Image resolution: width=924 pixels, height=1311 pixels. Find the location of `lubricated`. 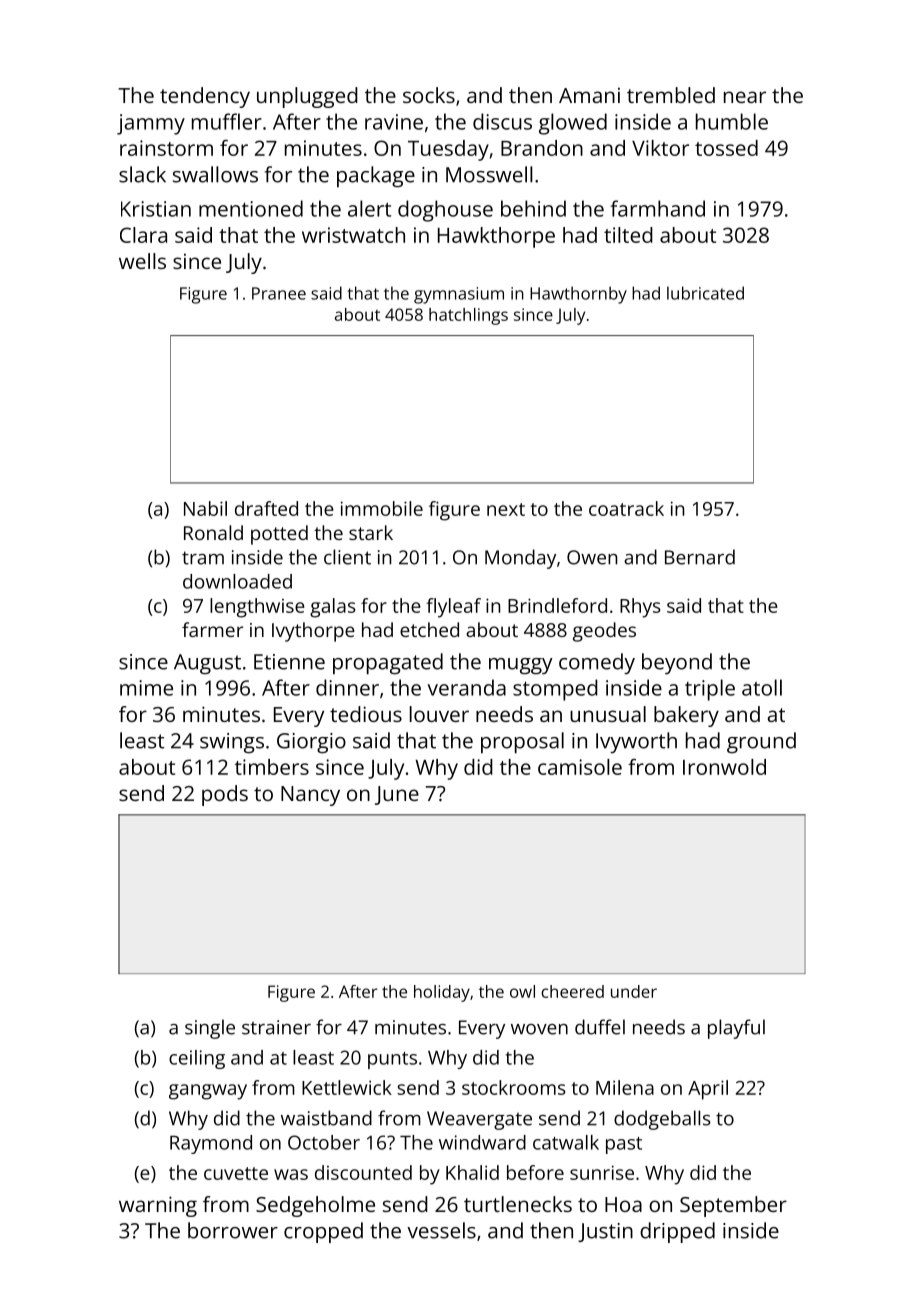

lubricated is located at coordinates (705, 293).
